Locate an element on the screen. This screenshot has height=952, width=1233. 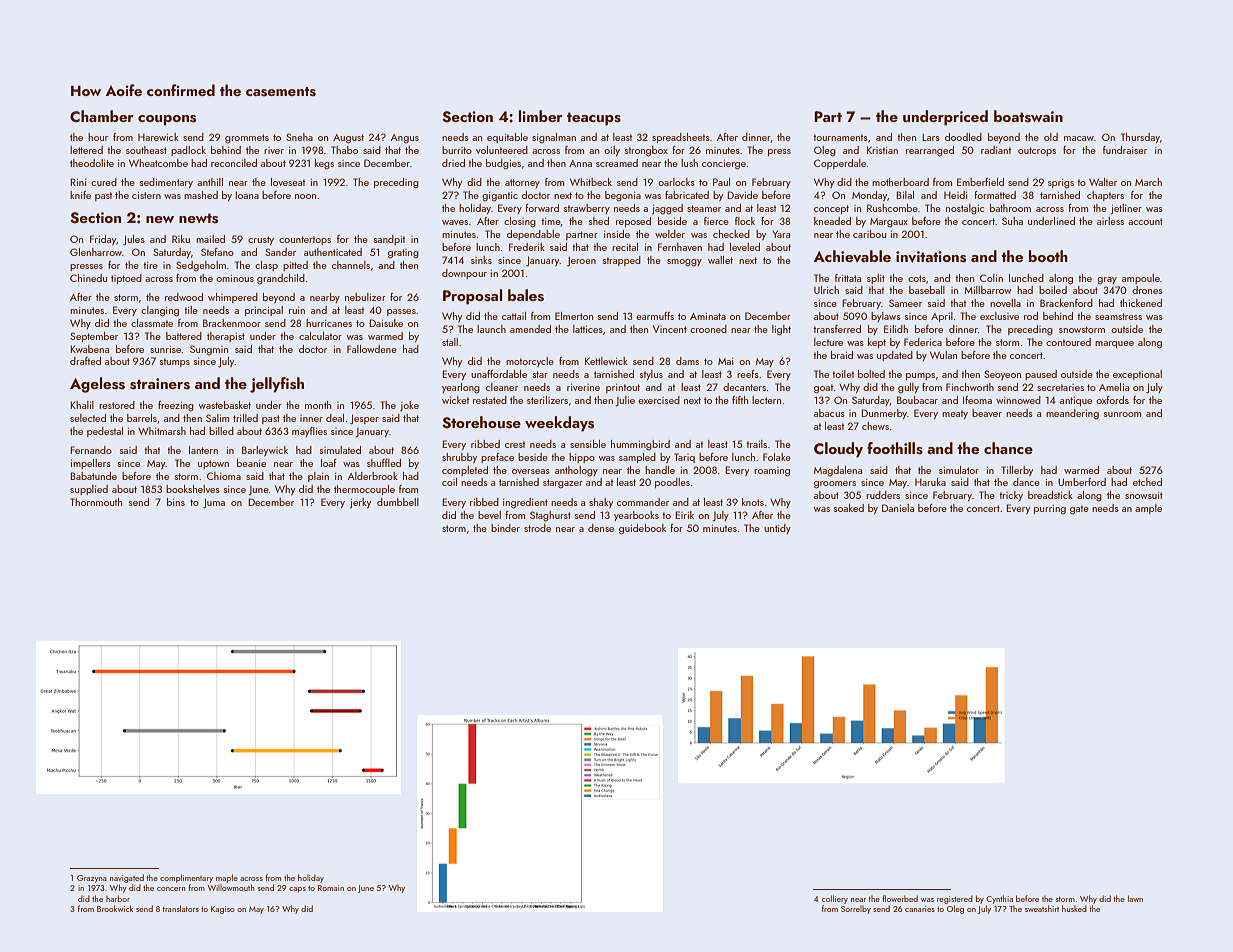
marquee is located at coordinates (1114, 344).
